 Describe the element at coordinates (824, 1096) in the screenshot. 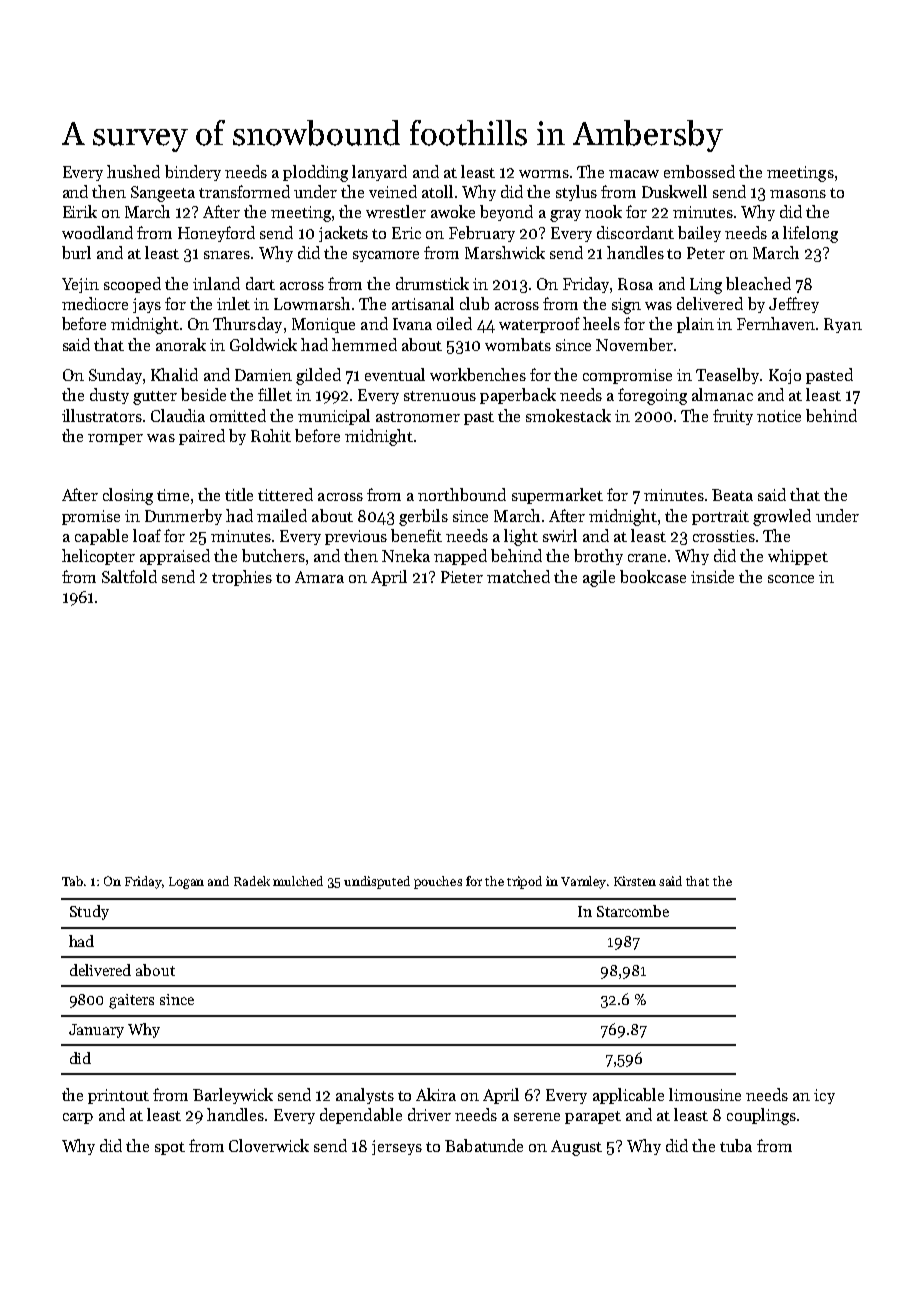

I see `icy` at that location.
